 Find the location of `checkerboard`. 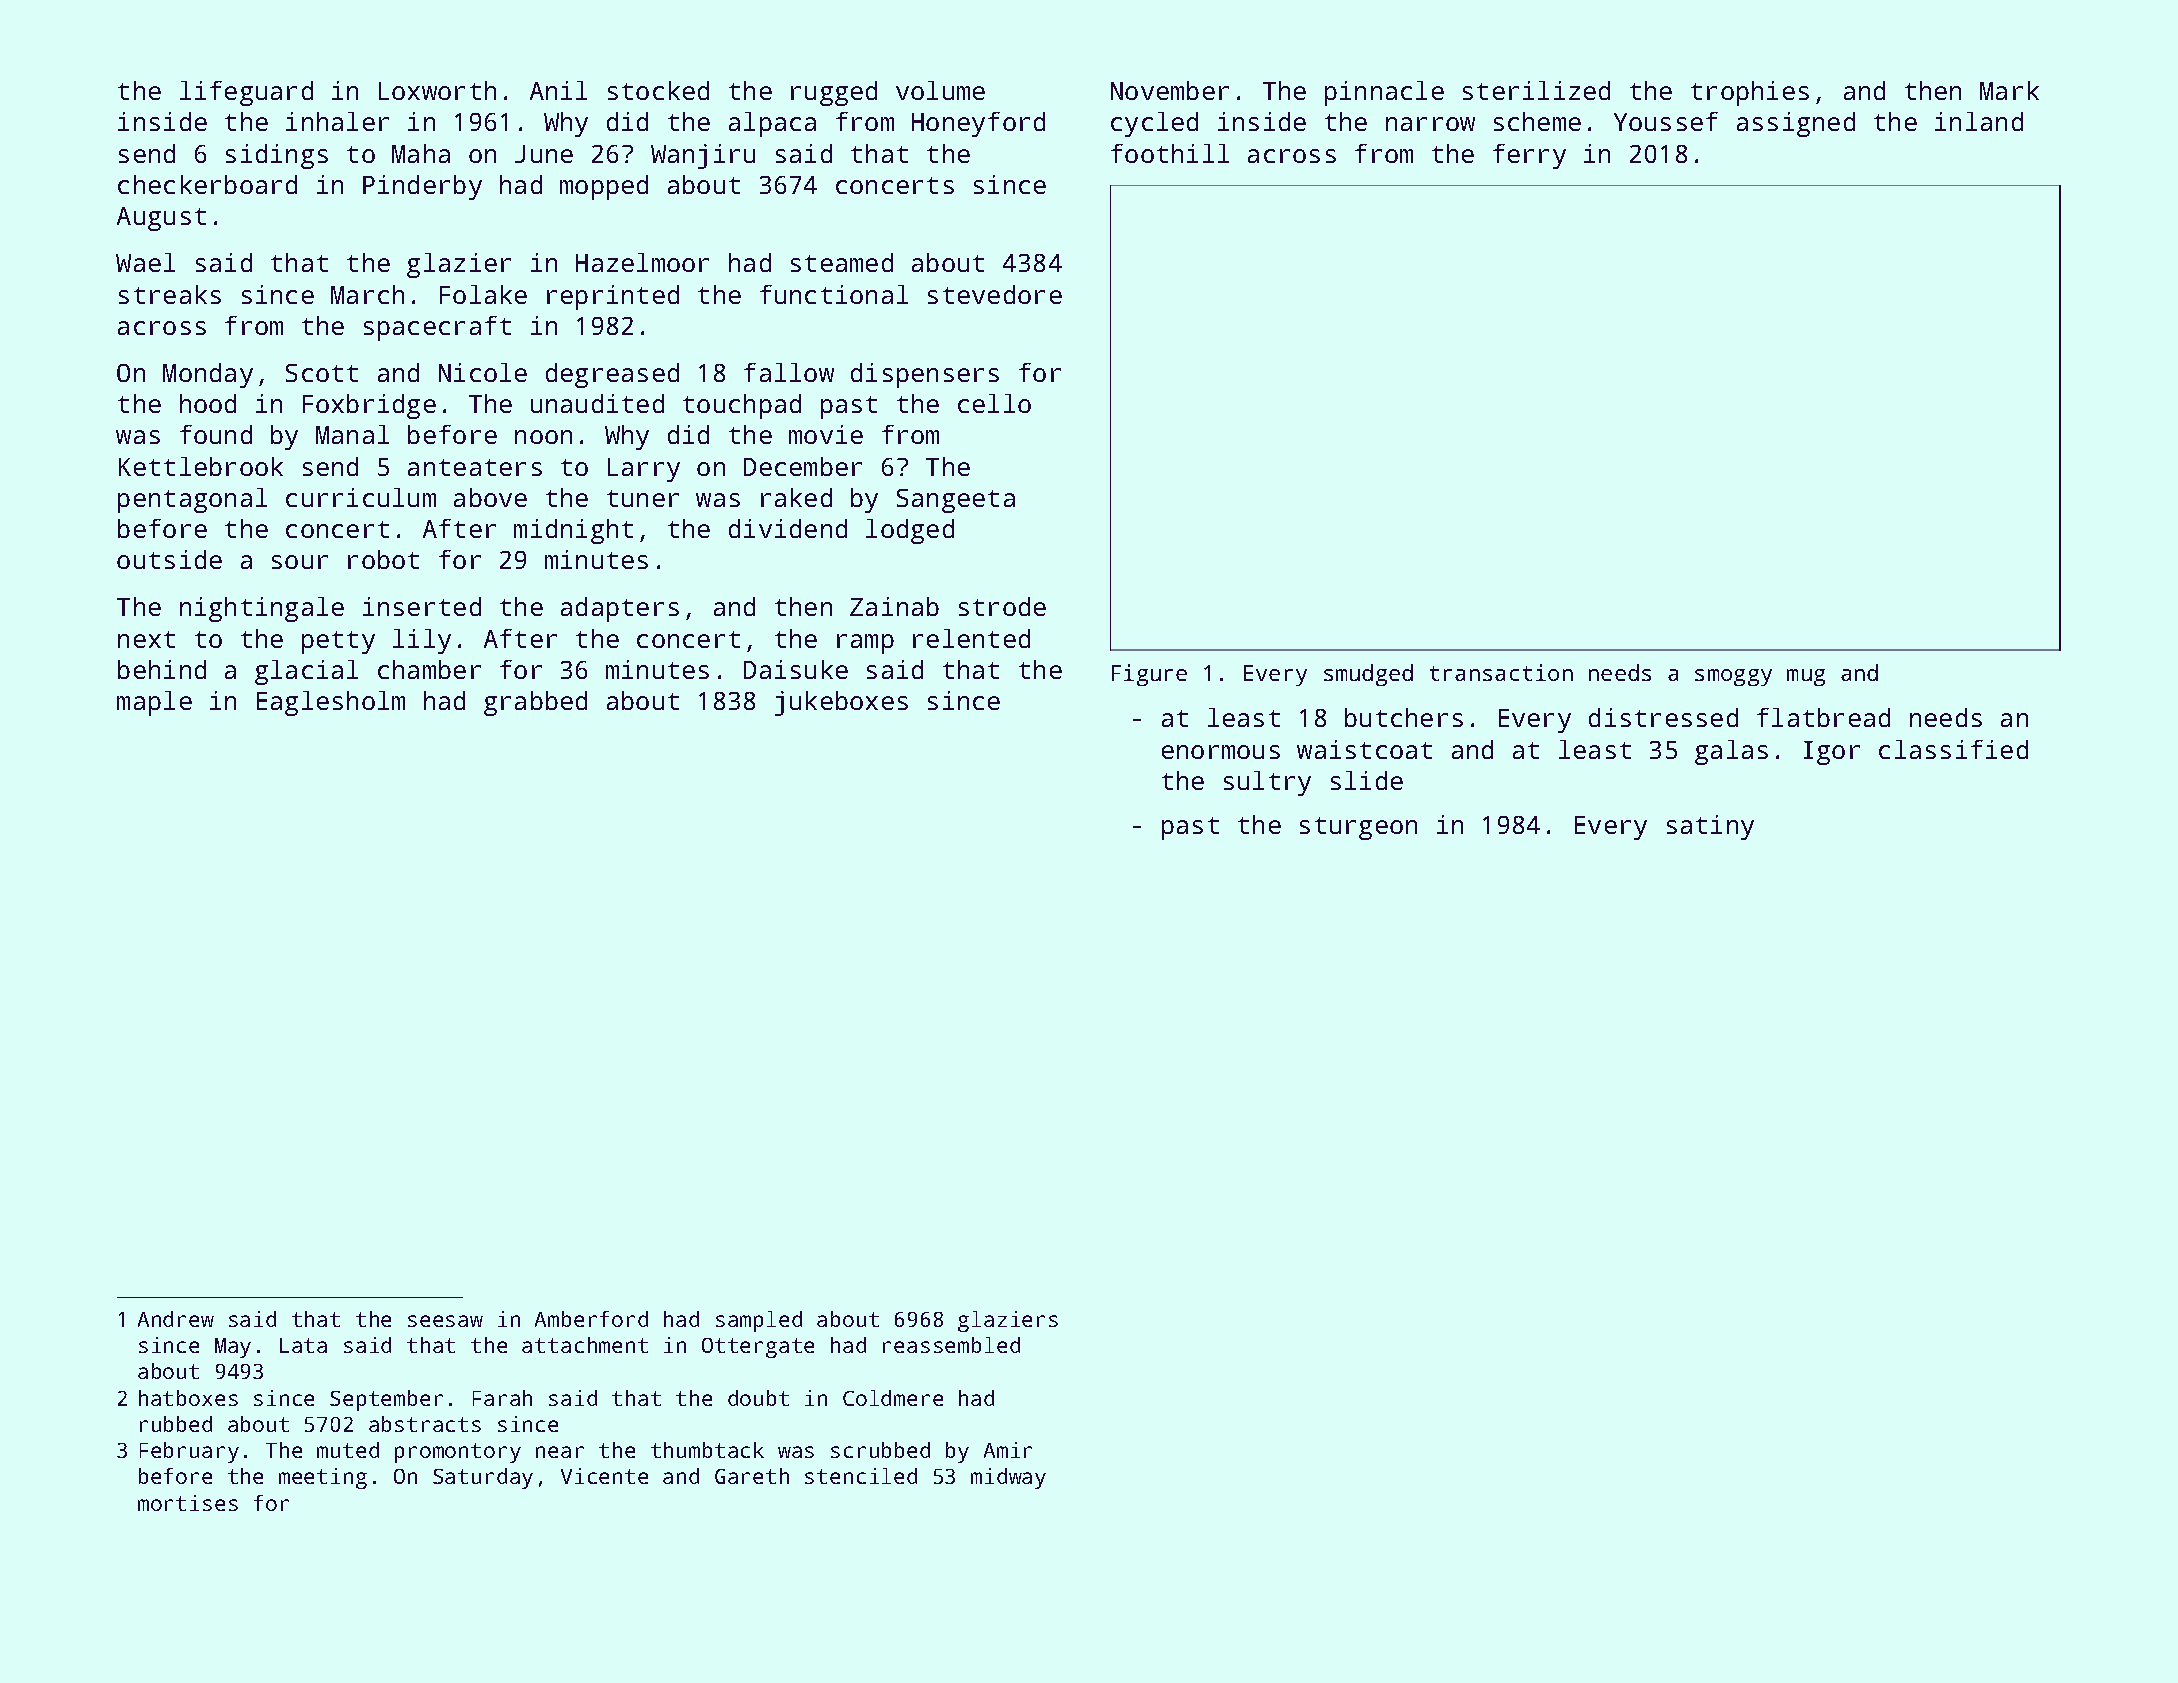

checkerboard is located at coordinates (207, 184).
